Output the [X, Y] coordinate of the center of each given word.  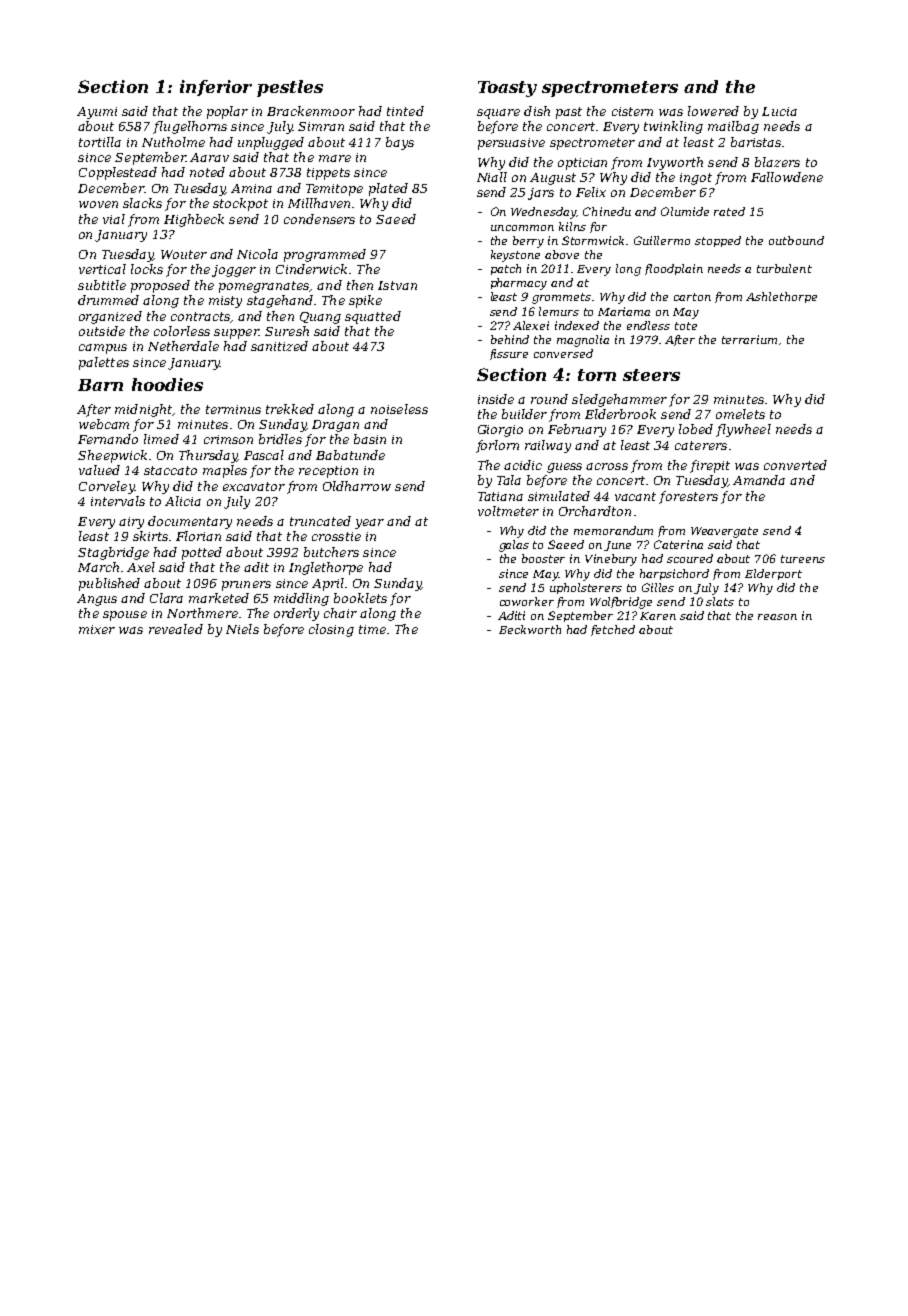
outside [102, 331]
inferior [216, 88]
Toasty [507, 89]
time [372, 629]
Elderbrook [620, 414]
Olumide [685, 211]
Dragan [335, 426]
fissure [509, 354]
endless [648, 325]
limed [161, 439]
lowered [713, 111]
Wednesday [543, 213]
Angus [97, 600]
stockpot [240, 204]
